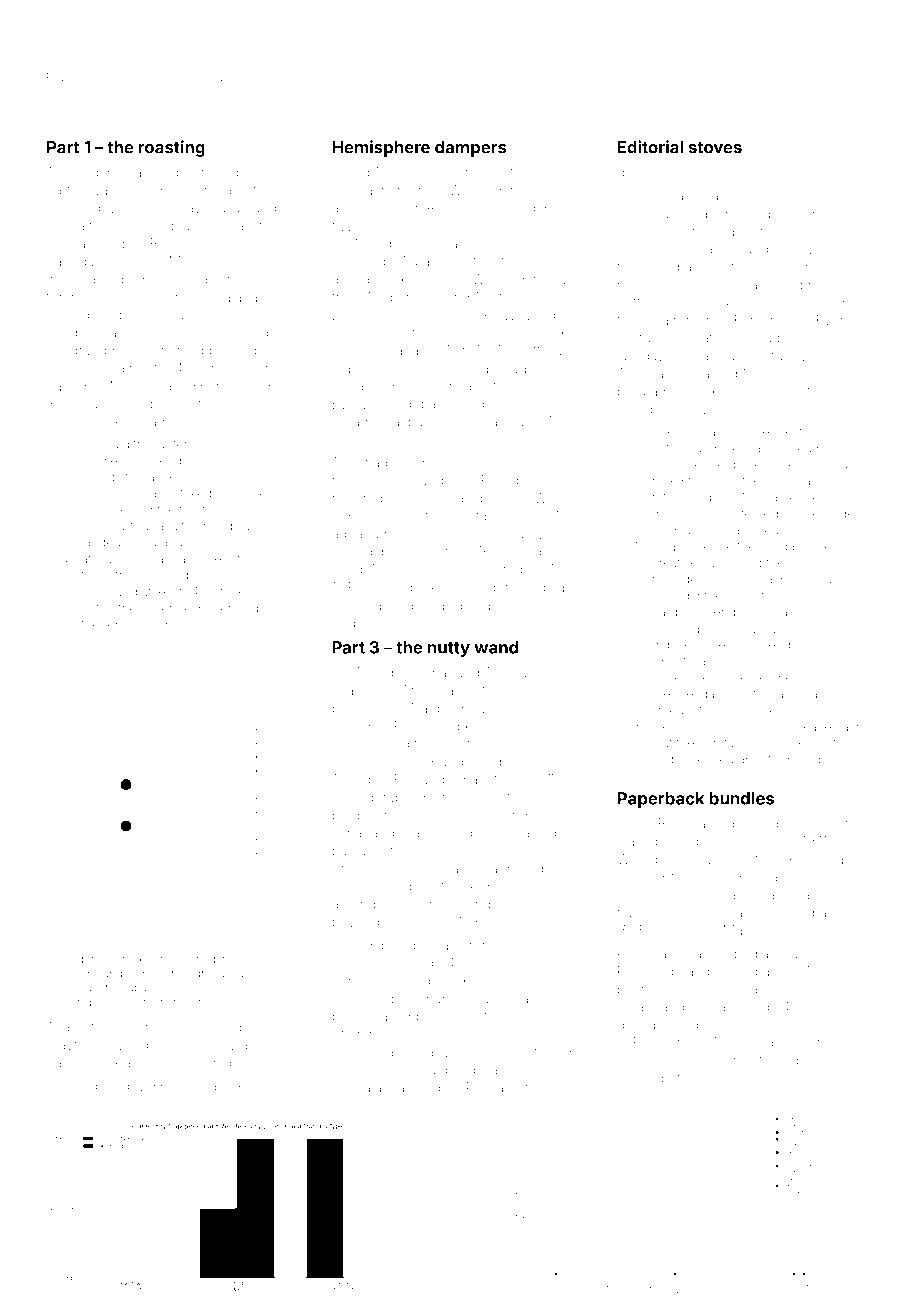 This document has width=908, height=1316. What do you see at coordinates (637, 1078) in the document?
I see `Sunita` at bounding box center [637, 1078].
